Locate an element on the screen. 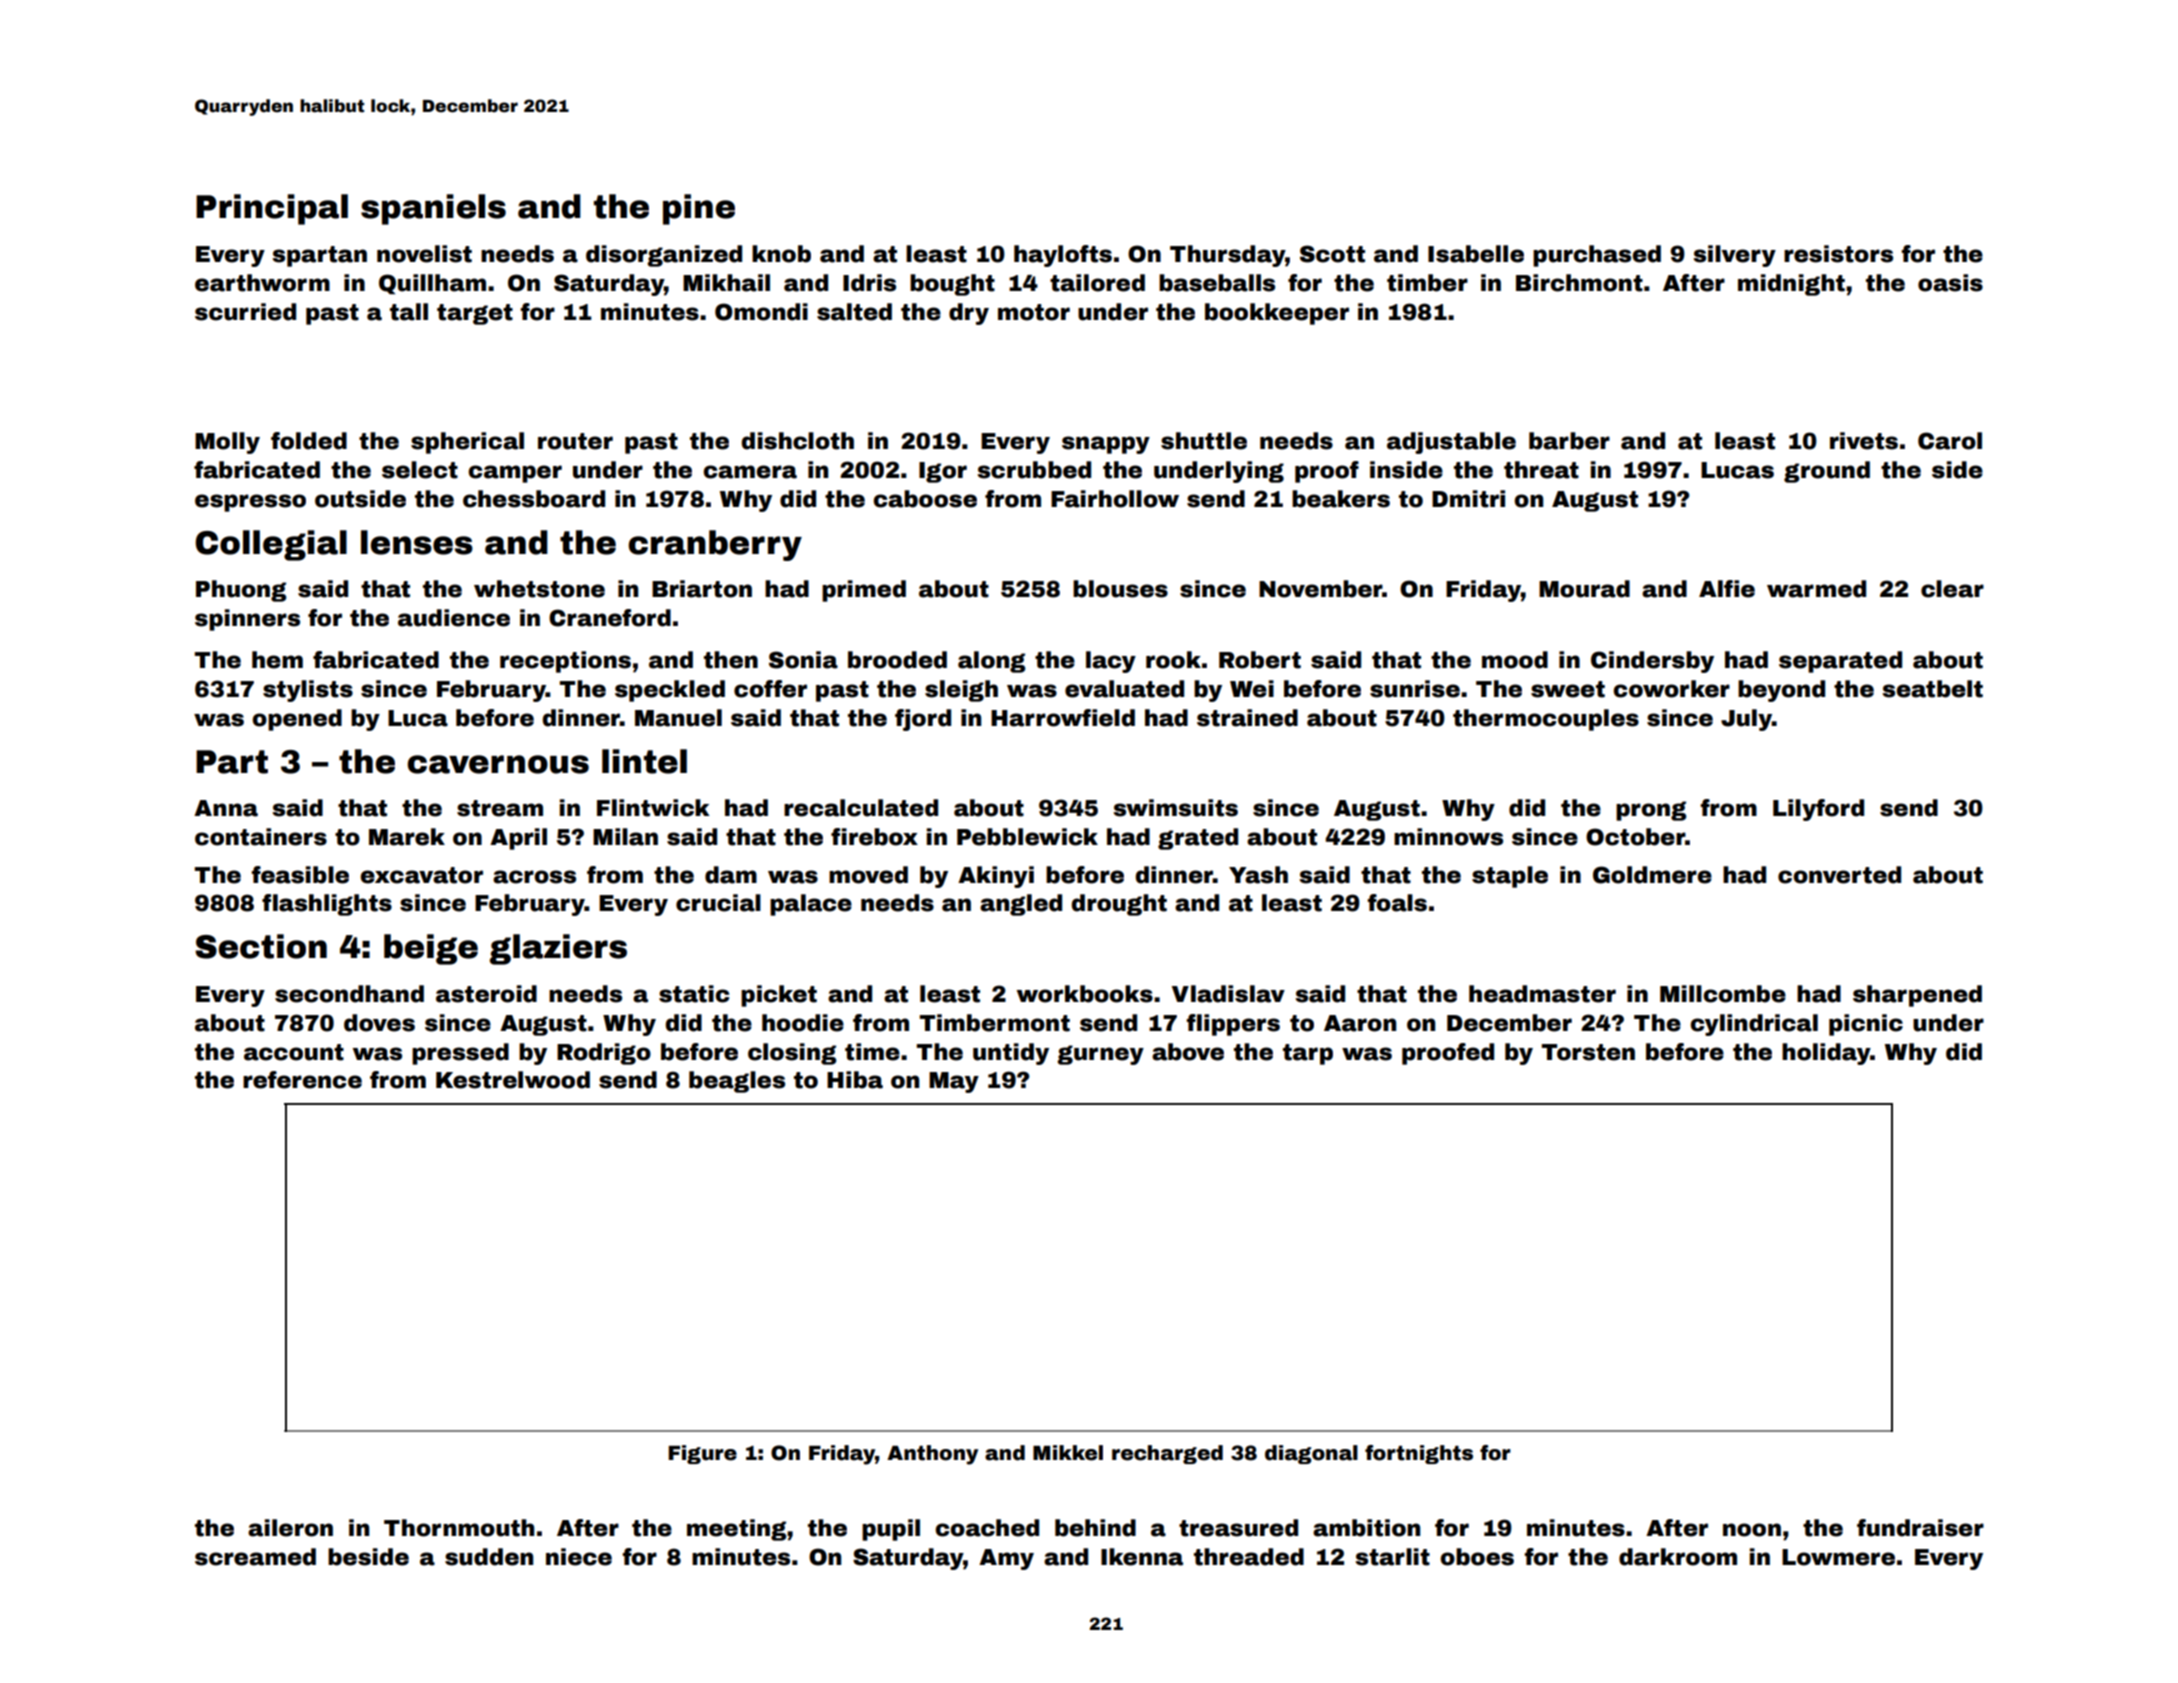 Image resolution: width=2178 pixels, height=1683 pixels. fortnights is located at coordinates (1419, 1454).
